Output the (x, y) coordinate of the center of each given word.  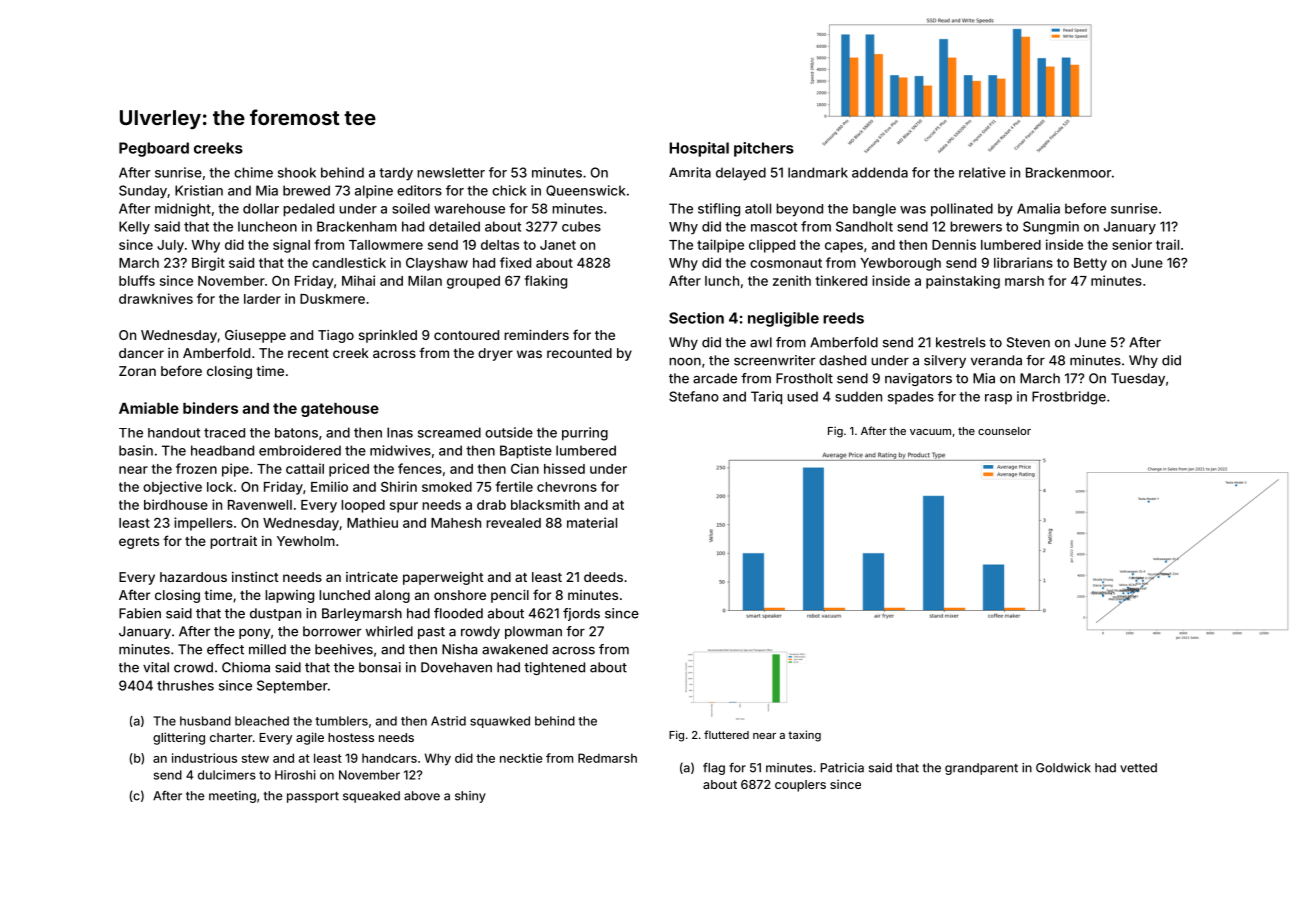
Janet (558, 245)
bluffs (137, 280)
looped (363, 506)
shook (297, 172)
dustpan (275, 614)
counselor (1004, 431)
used (802, 396)
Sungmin (1051, 228)
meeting (232, 797)
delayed (741, 174)
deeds (603, 577)
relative (982, 172)
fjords (581, 614)
